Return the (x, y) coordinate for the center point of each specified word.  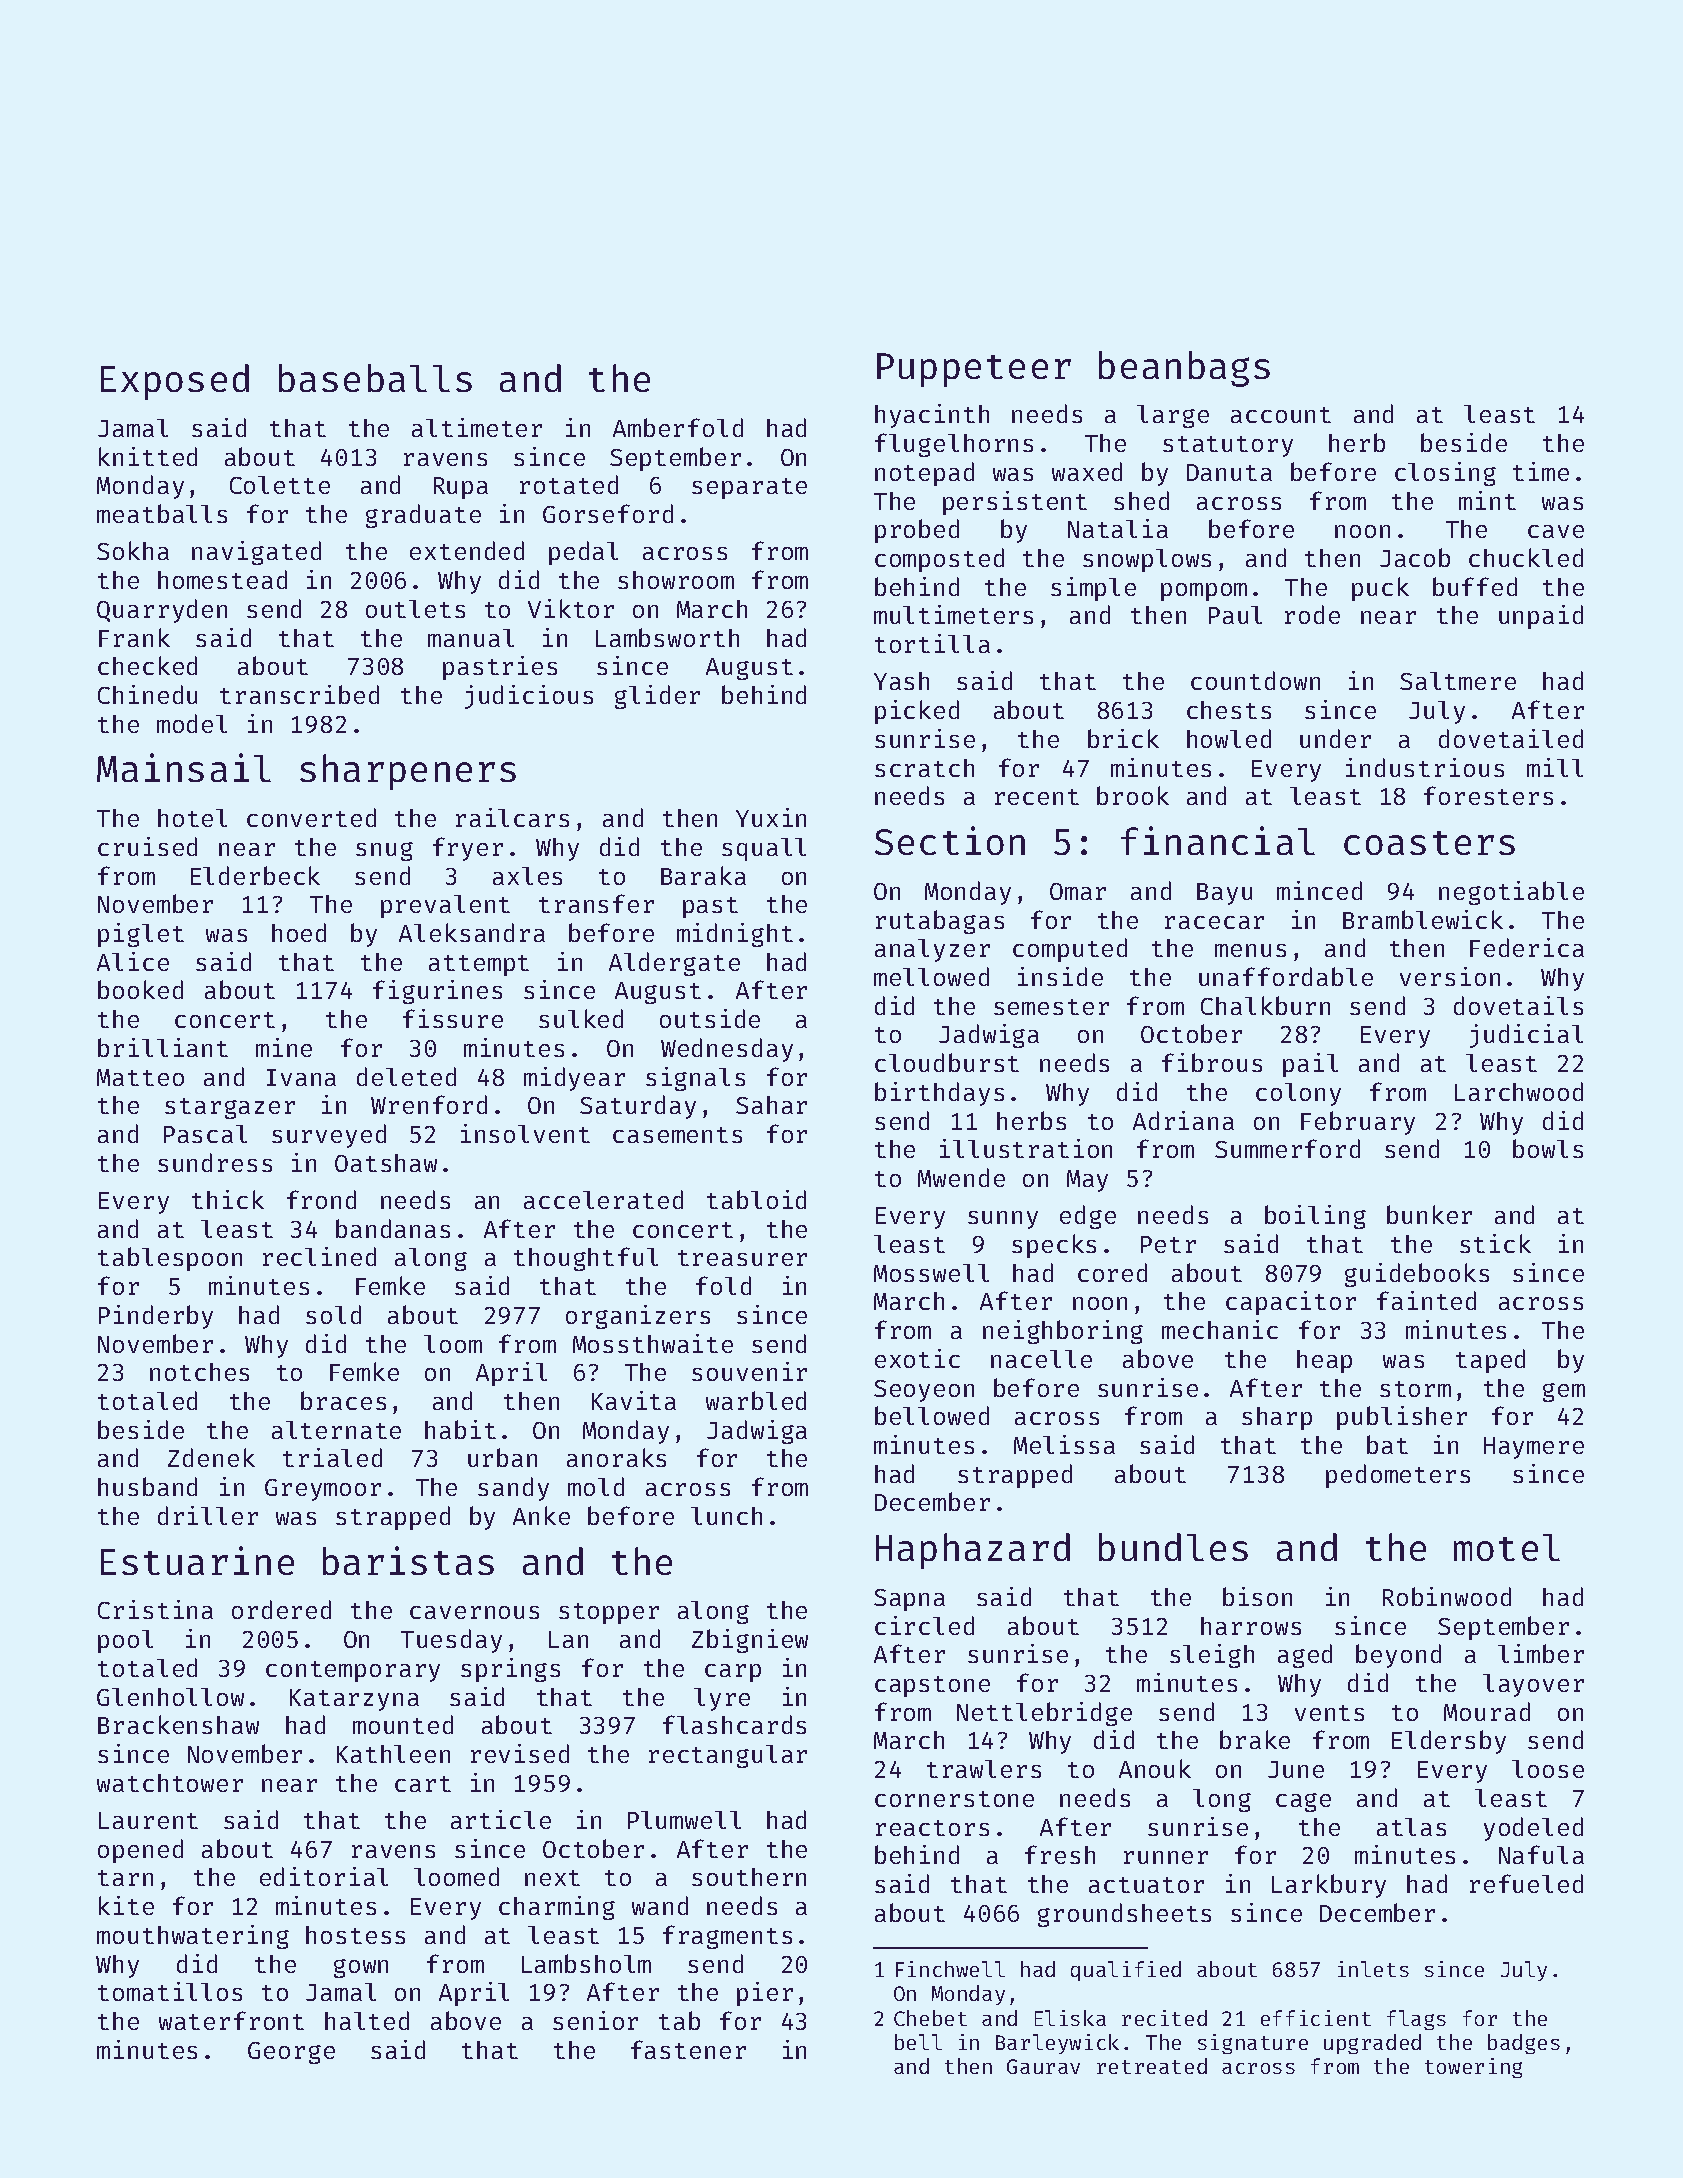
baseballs (375, 378)
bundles (1173, 1547)
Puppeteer (974, 370)
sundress (215, 1162)
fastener (688, 2049)
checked (147, 665)
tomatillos (170, 1991)
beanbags (1184, 369)
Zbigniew (750, 1641)
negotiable (1511, 893)
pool (125, 1641)
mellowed (931, 976)
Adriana (1183, 1120)
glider (657, 697)
